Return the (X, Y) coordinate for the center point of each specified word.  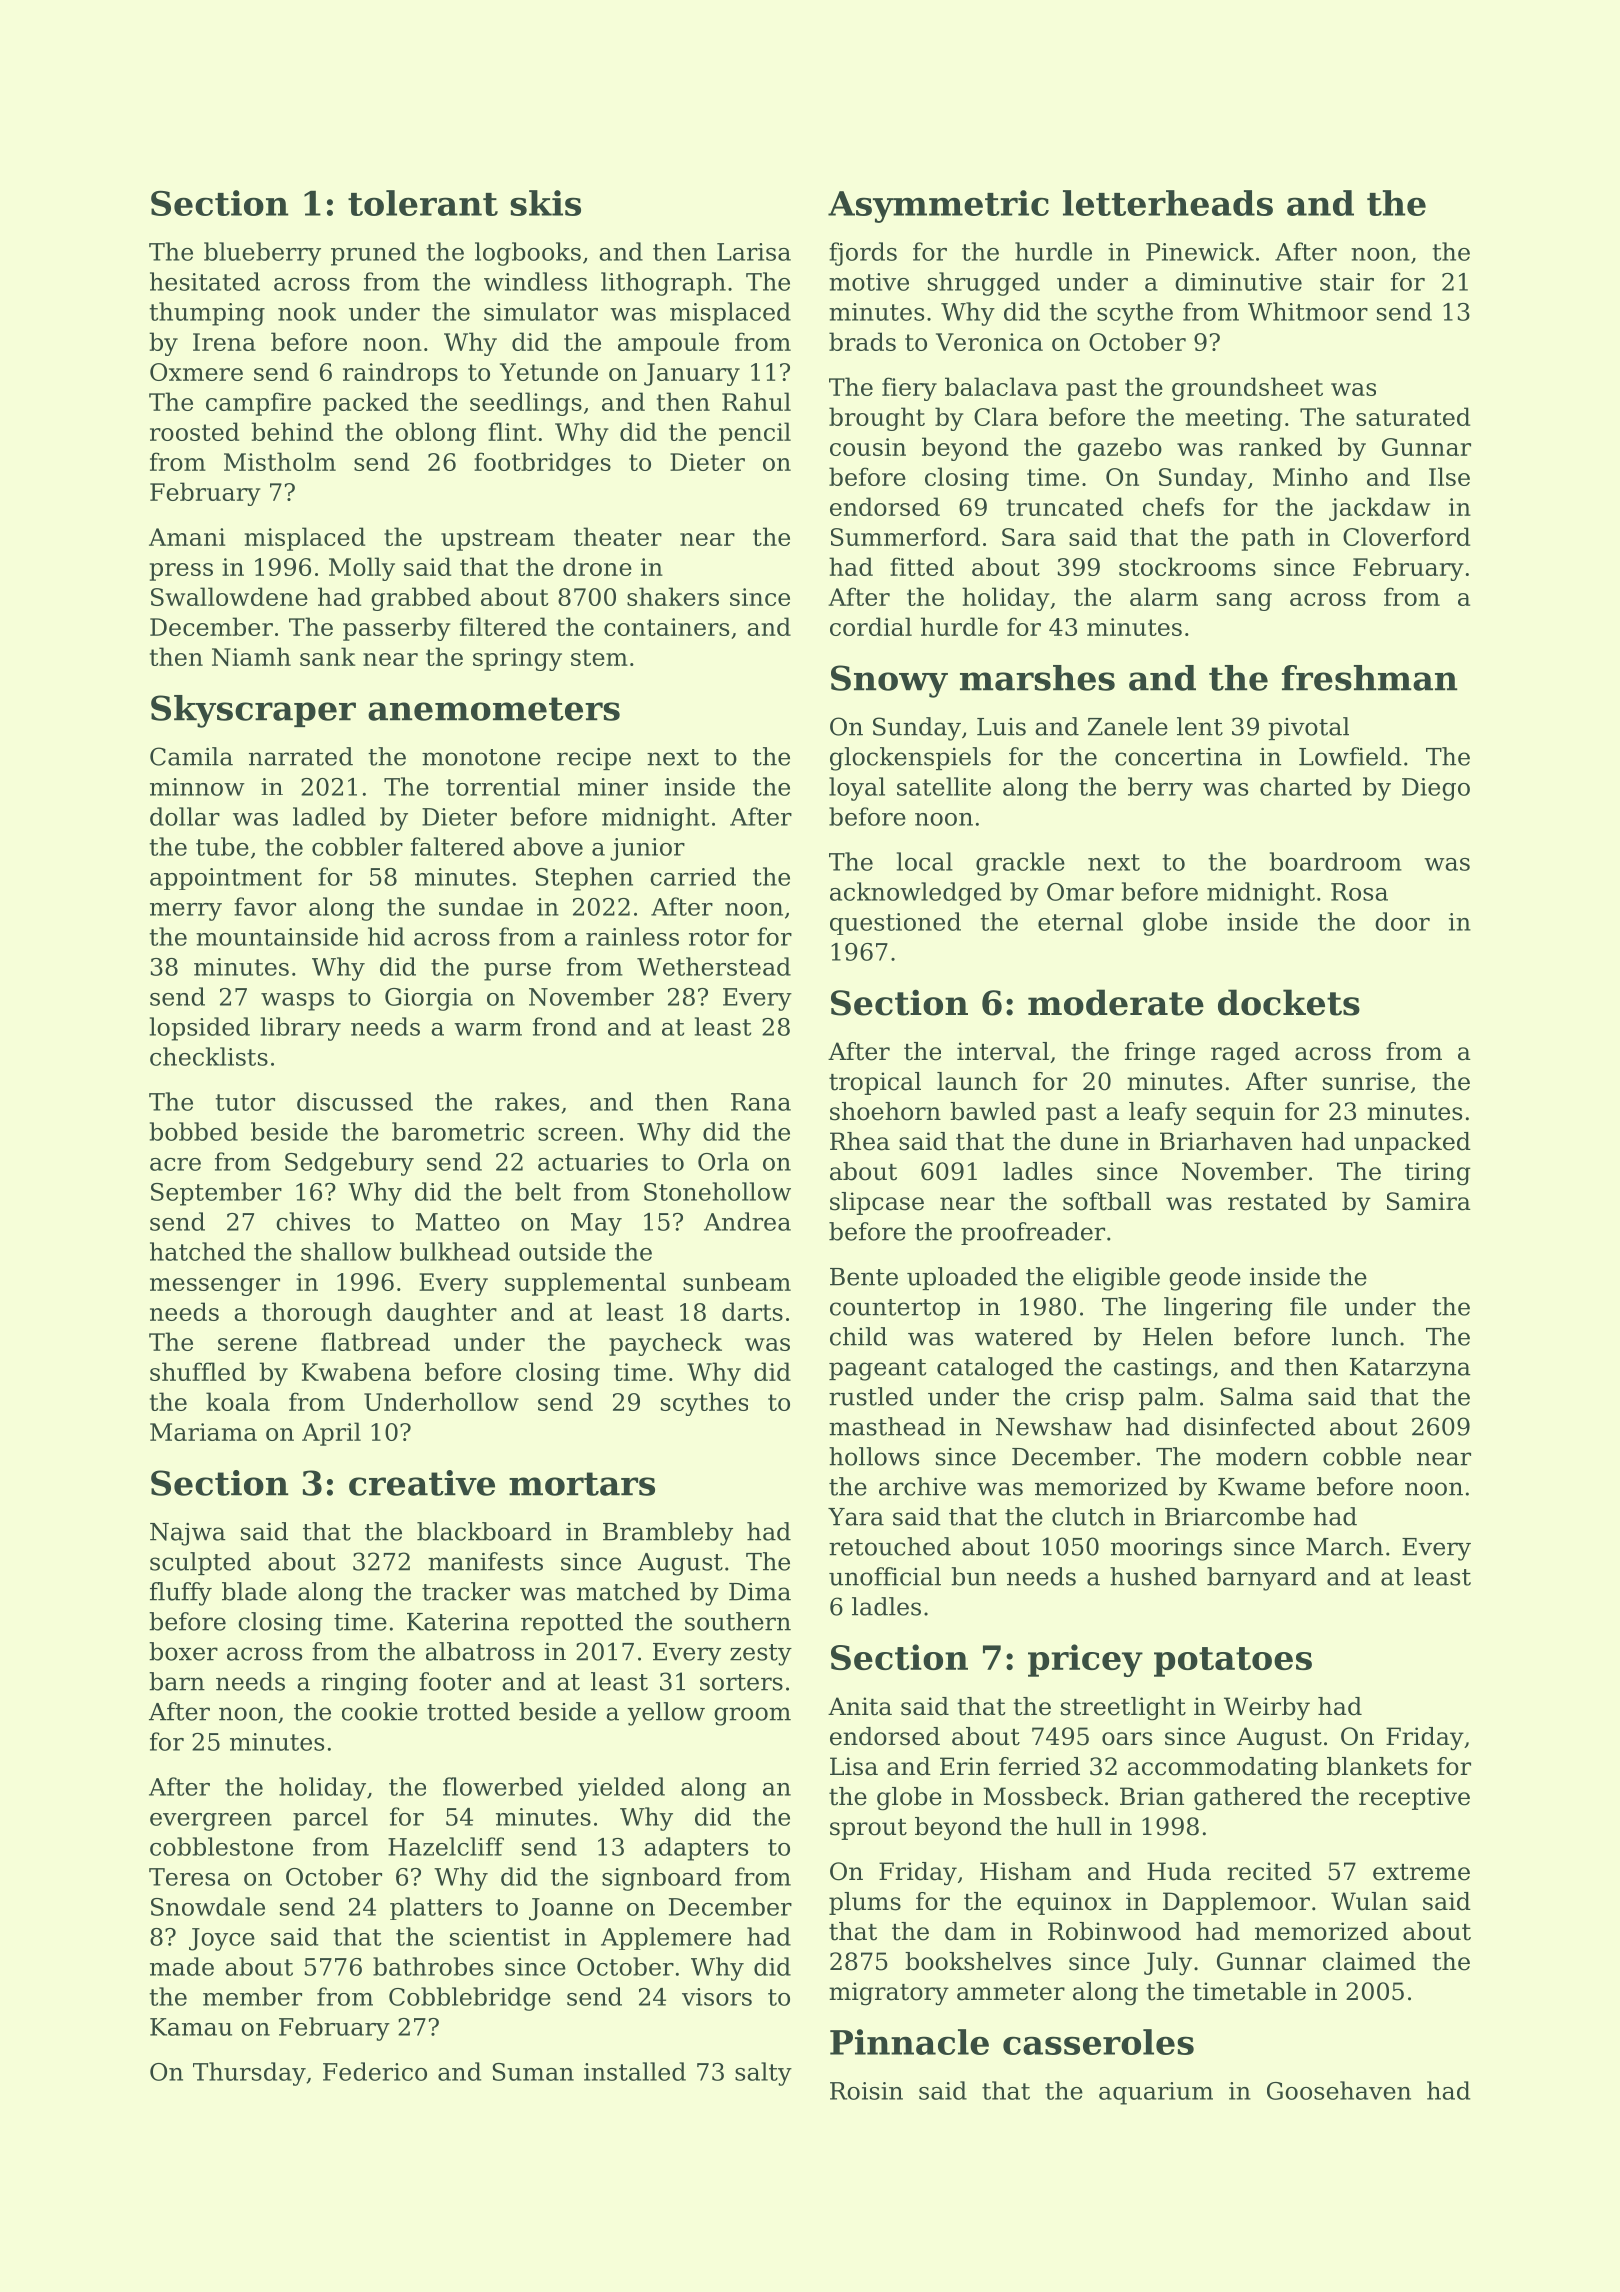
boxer (183, 1651)
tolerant (423, 203)
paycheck (665, 1344)
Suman (533, 2072)
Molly (362, 569)
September (216, 1194)
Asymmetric (938, 206)
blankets (1377, 1766)
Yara (856, 1517)
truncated (1065, 506)
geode (1205, 1279)
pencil (755, 434)
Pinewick (1200, 251)
